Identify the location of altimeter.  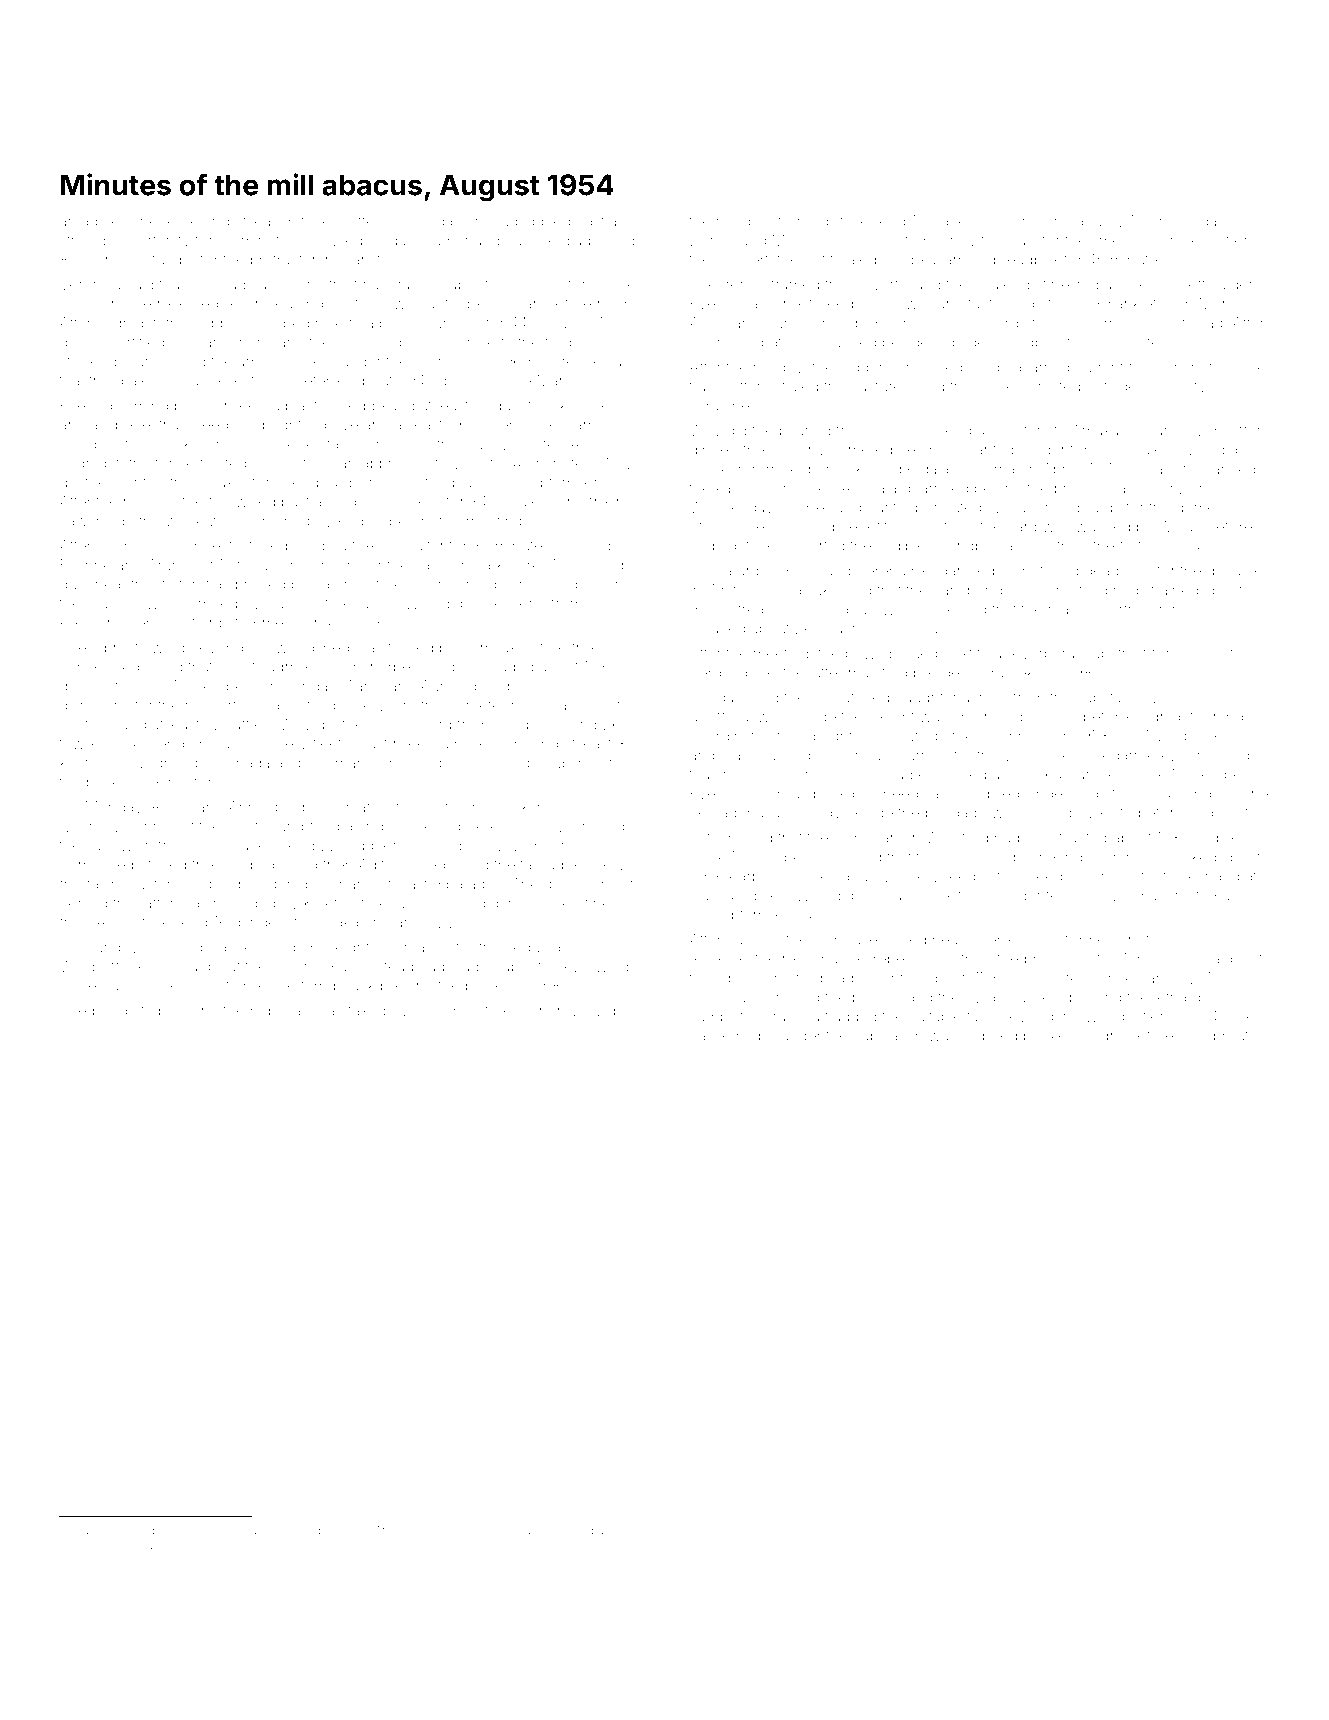
(476, 705).
